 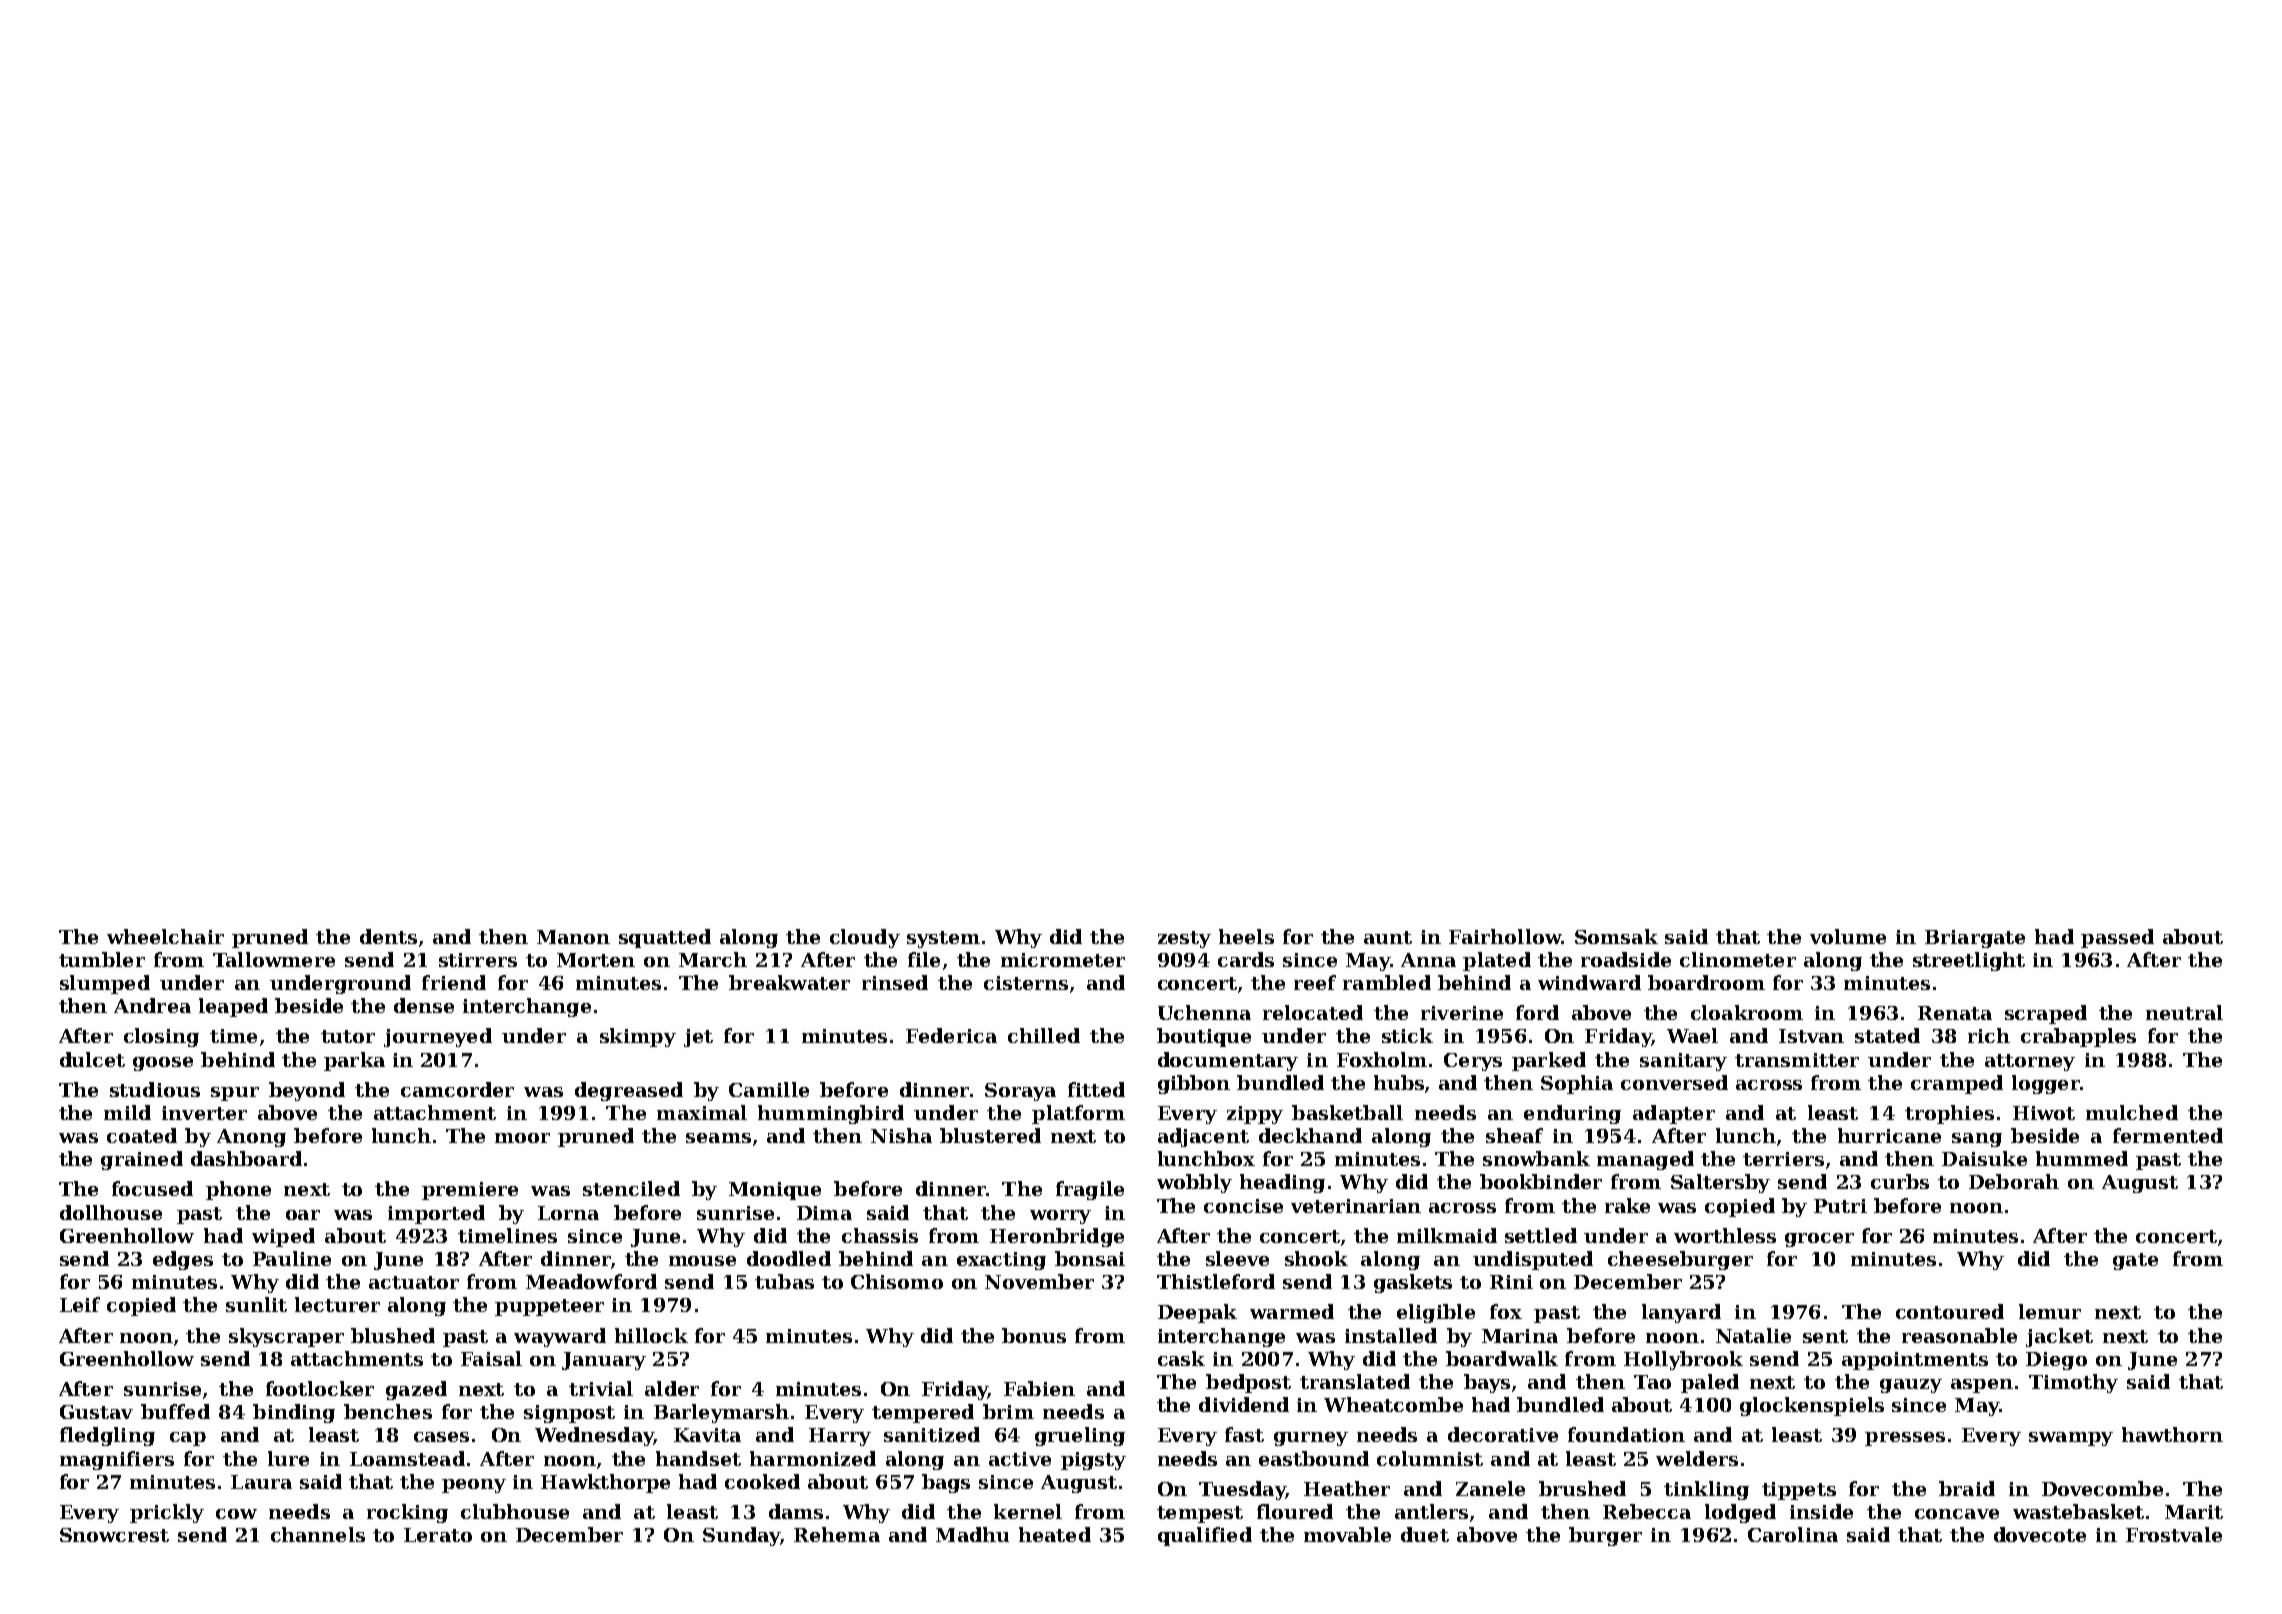 I want to click on coated, so click(x=142, y=1135).
